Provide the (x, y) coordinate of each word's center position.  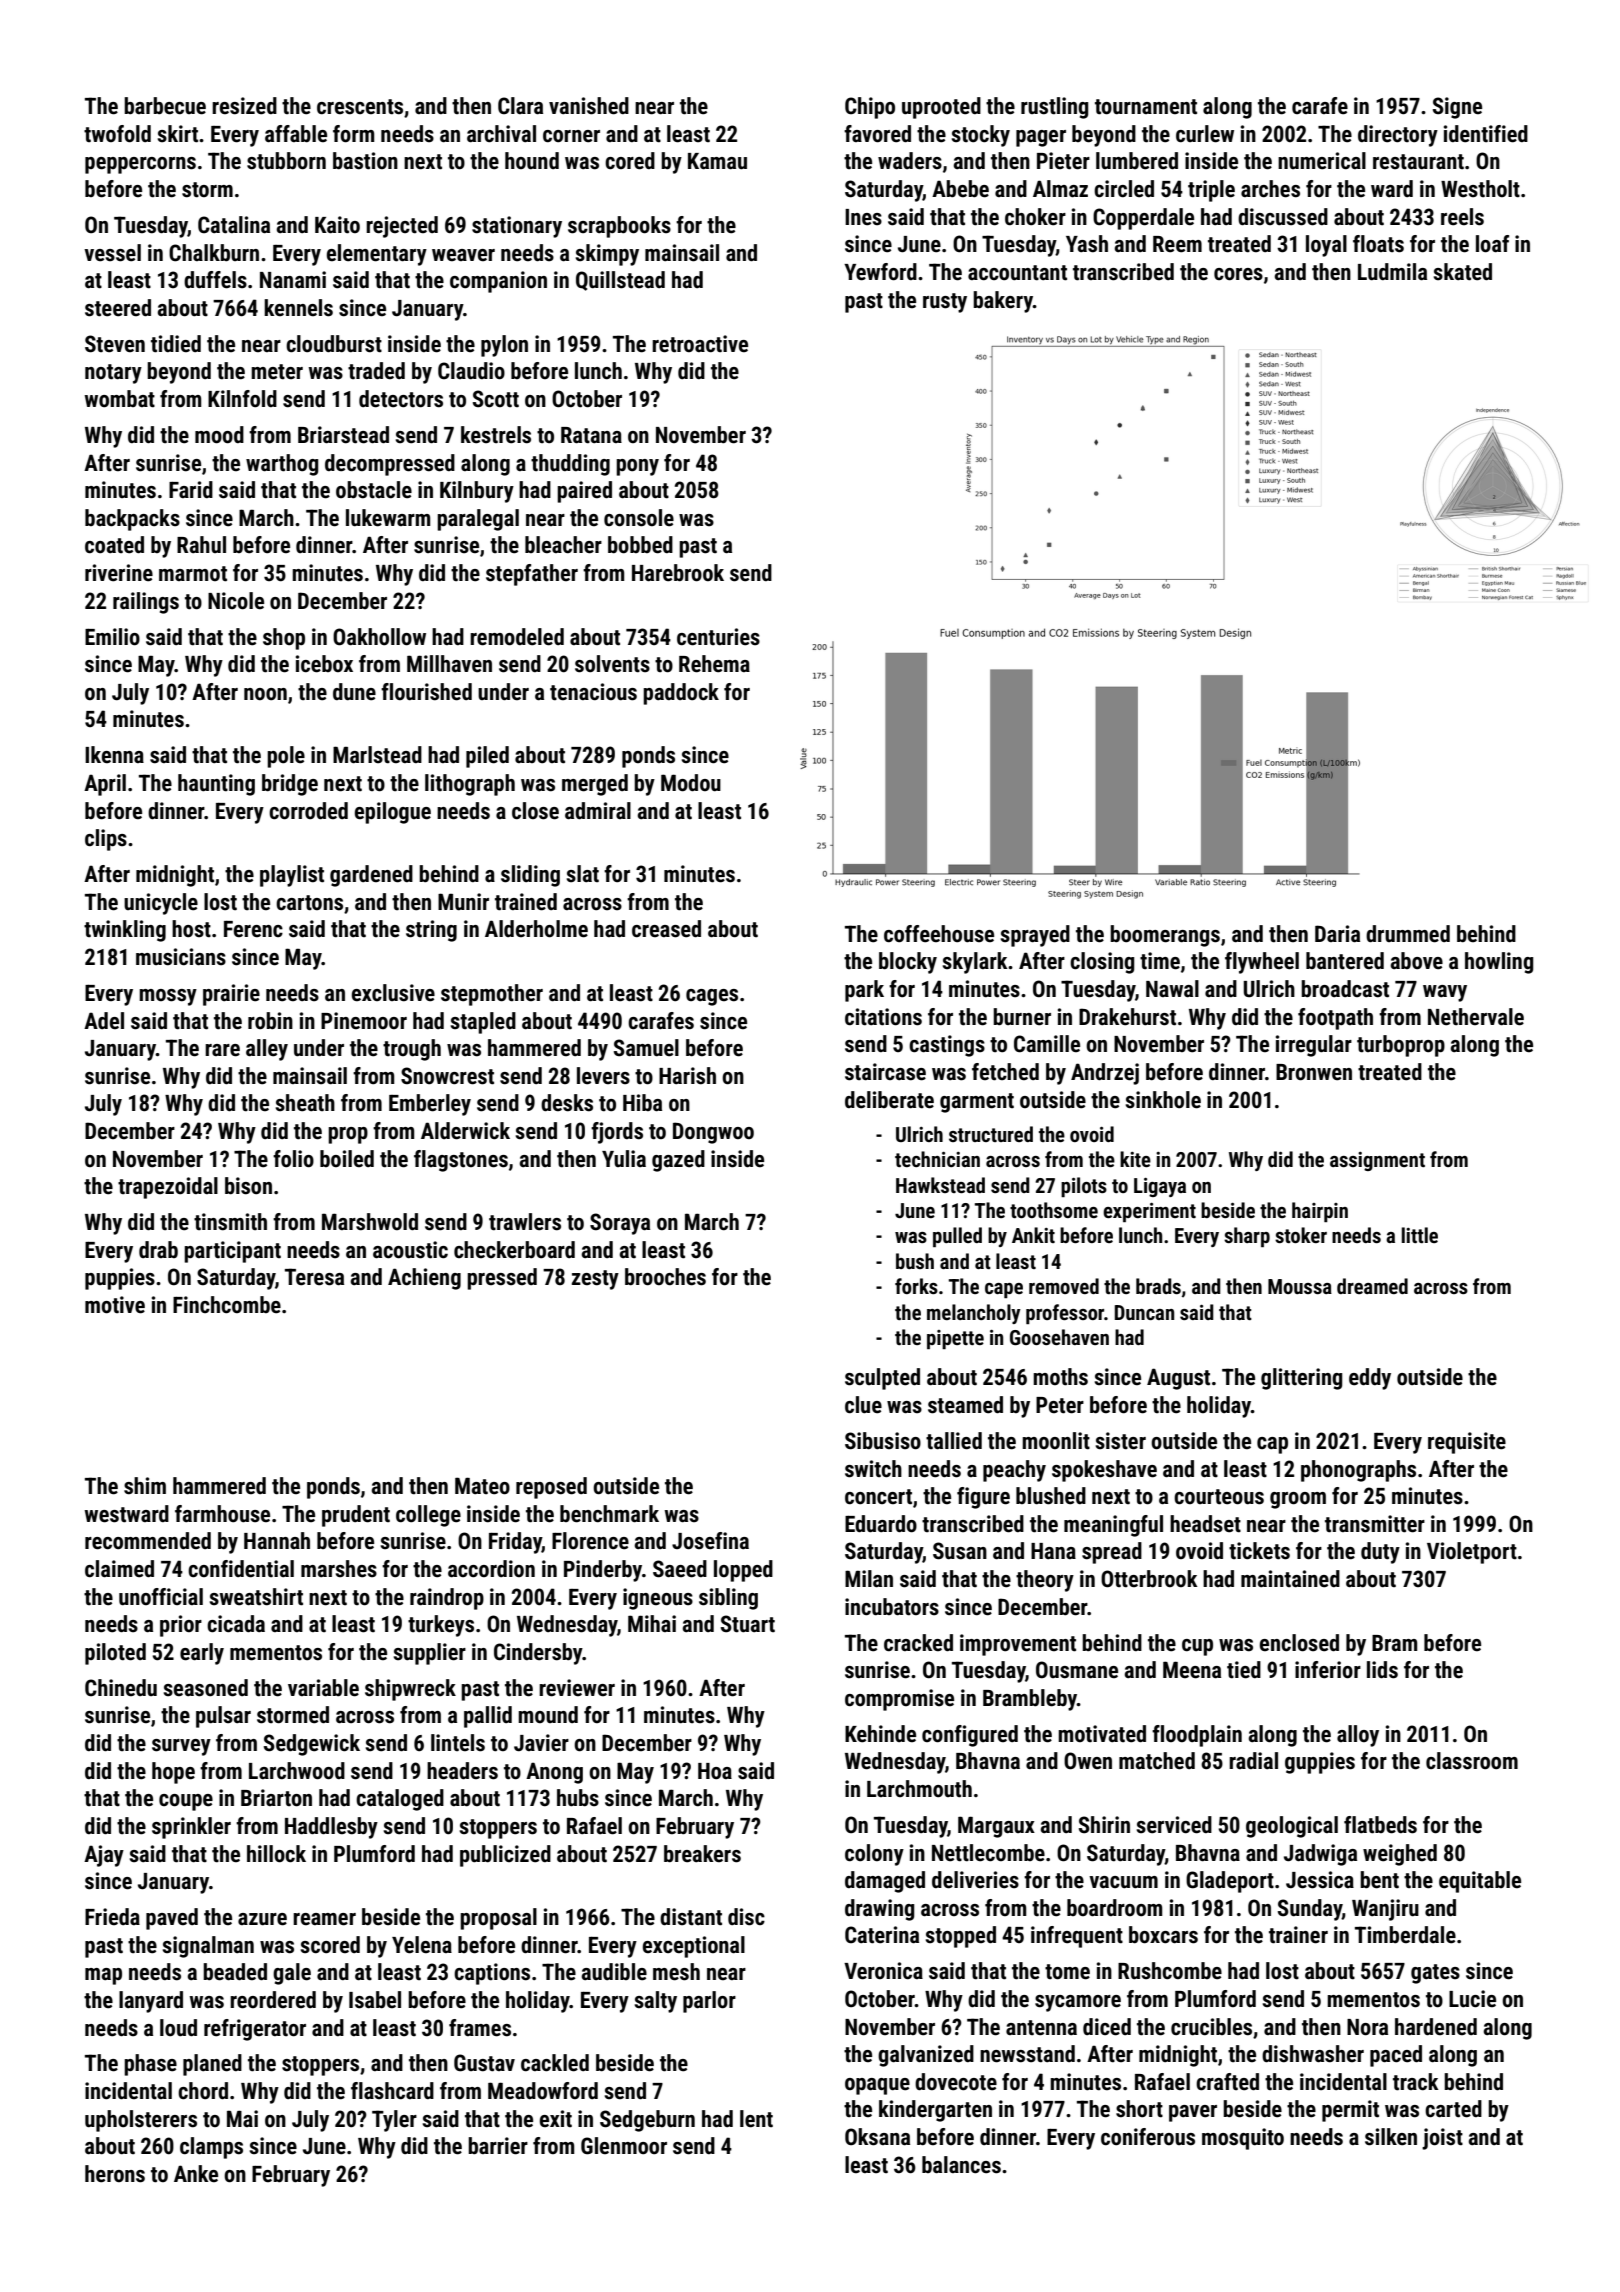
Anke (196, 2174)
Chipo (870, 108)
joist (1442, 2139)
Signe (1457, 108)
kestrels (496, 435)
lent (756, 2119)
